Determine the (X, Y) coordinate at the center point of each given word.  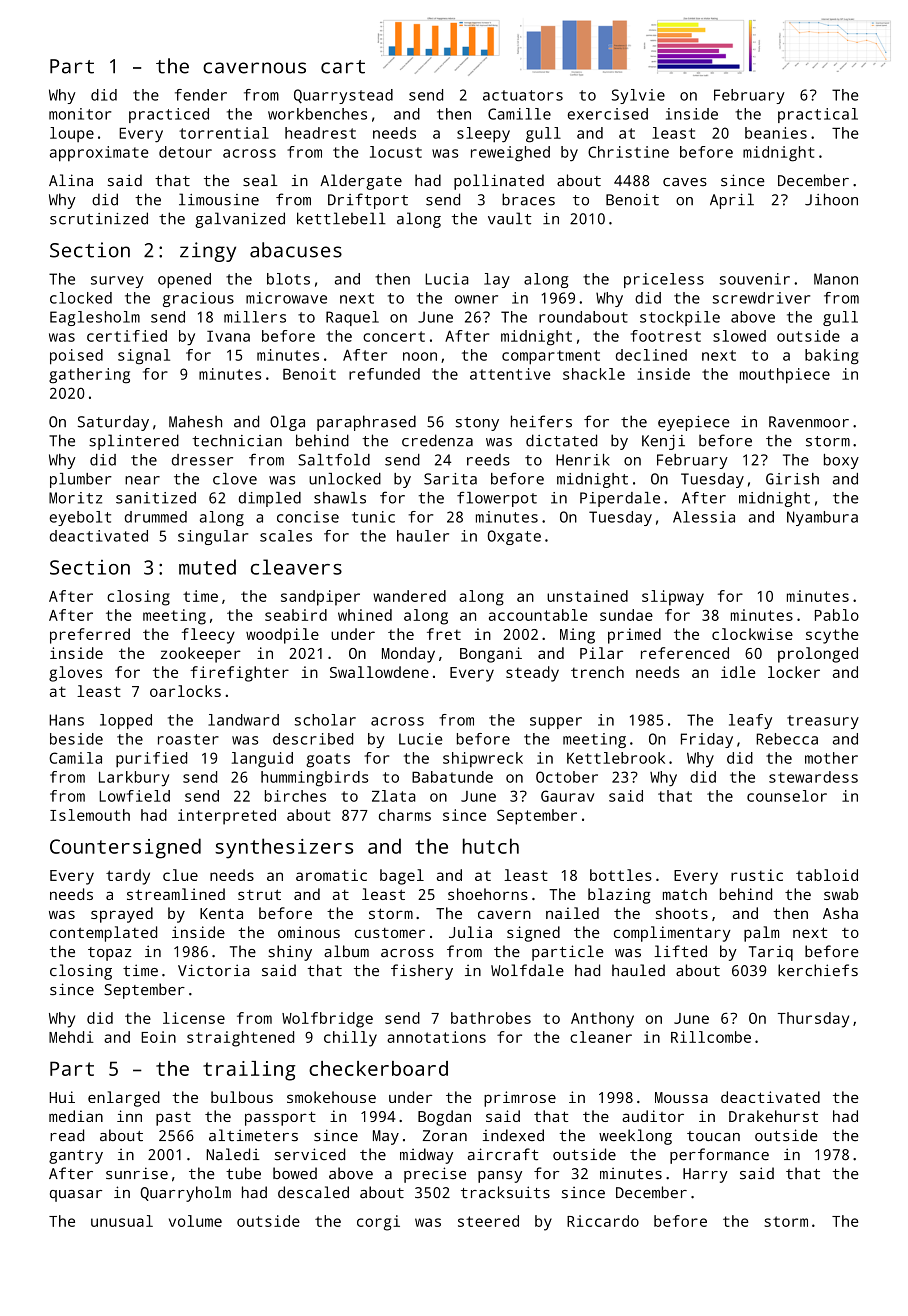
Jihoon (831, 199)
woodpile (282, 636)
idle (738, 672)
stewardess (813, 777)
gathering (89, 376)
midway (426, 1156)
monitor (80, 114)
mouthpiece (785, 376)
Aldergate (361, 182)
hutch (491, 846)
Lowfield (134, 796)
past (173, 1119)
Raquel (352, 318)
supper (556, 723)
